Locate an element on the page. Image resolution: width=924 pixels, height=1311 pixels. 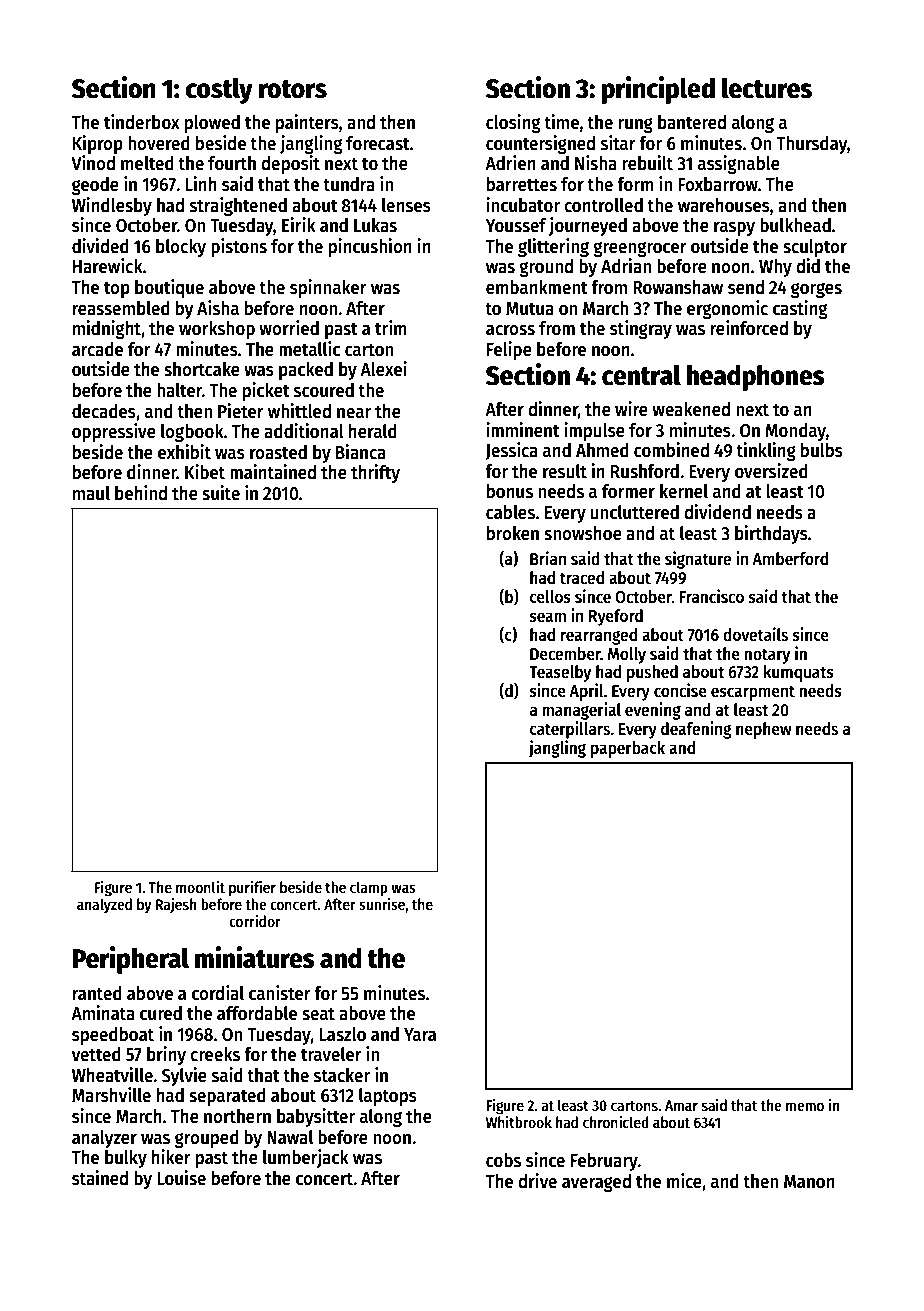
bantered is located at coordinates (692, 122).
